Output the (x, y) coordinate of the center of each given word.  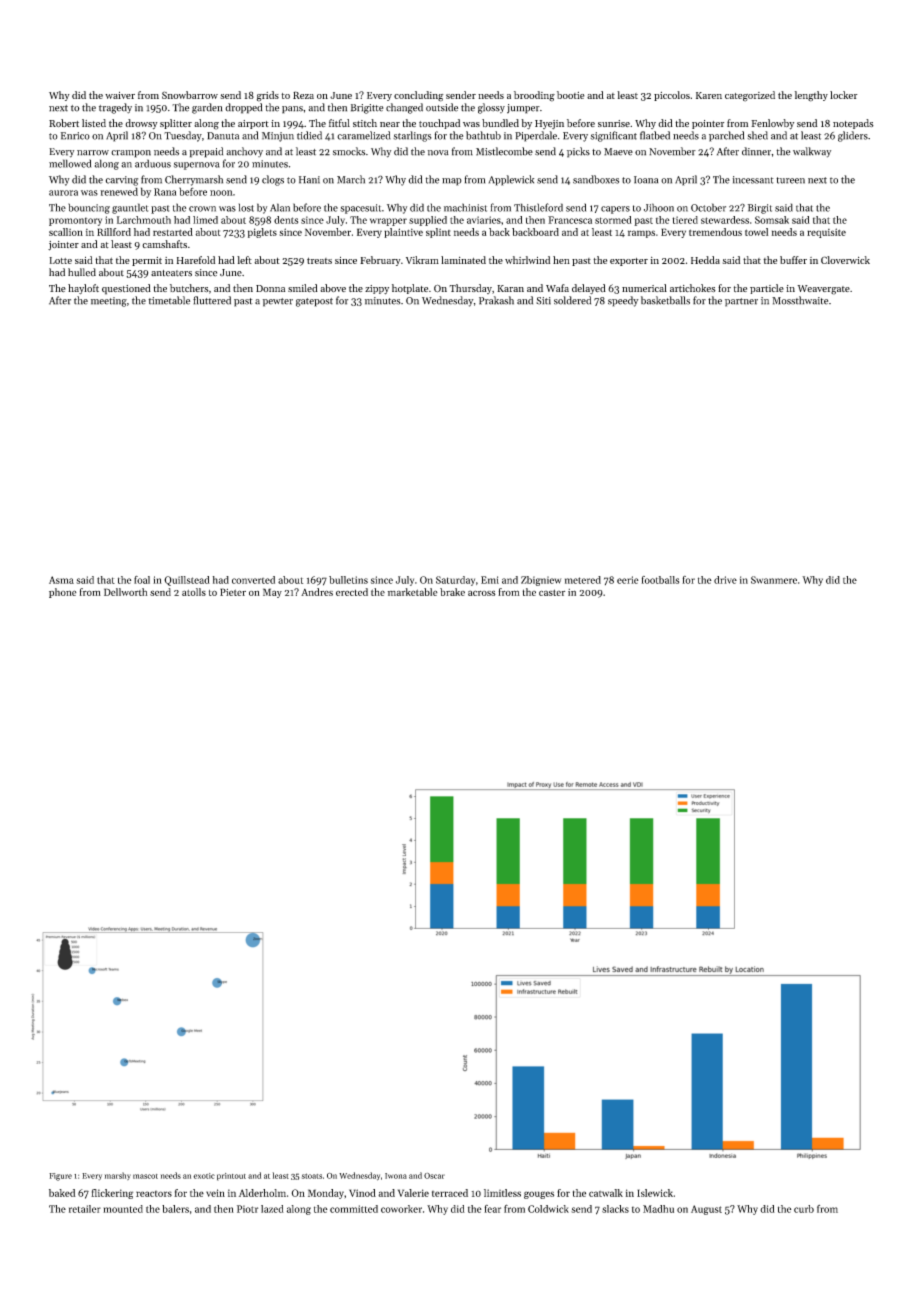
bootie (571, 95)
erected (352, 592)
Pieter (233, 592)
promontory (75, 221)
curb (804, 1209)
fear (492, 1209)
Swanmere (774, 580)
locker (844, 95)
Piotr (247, 1209)
